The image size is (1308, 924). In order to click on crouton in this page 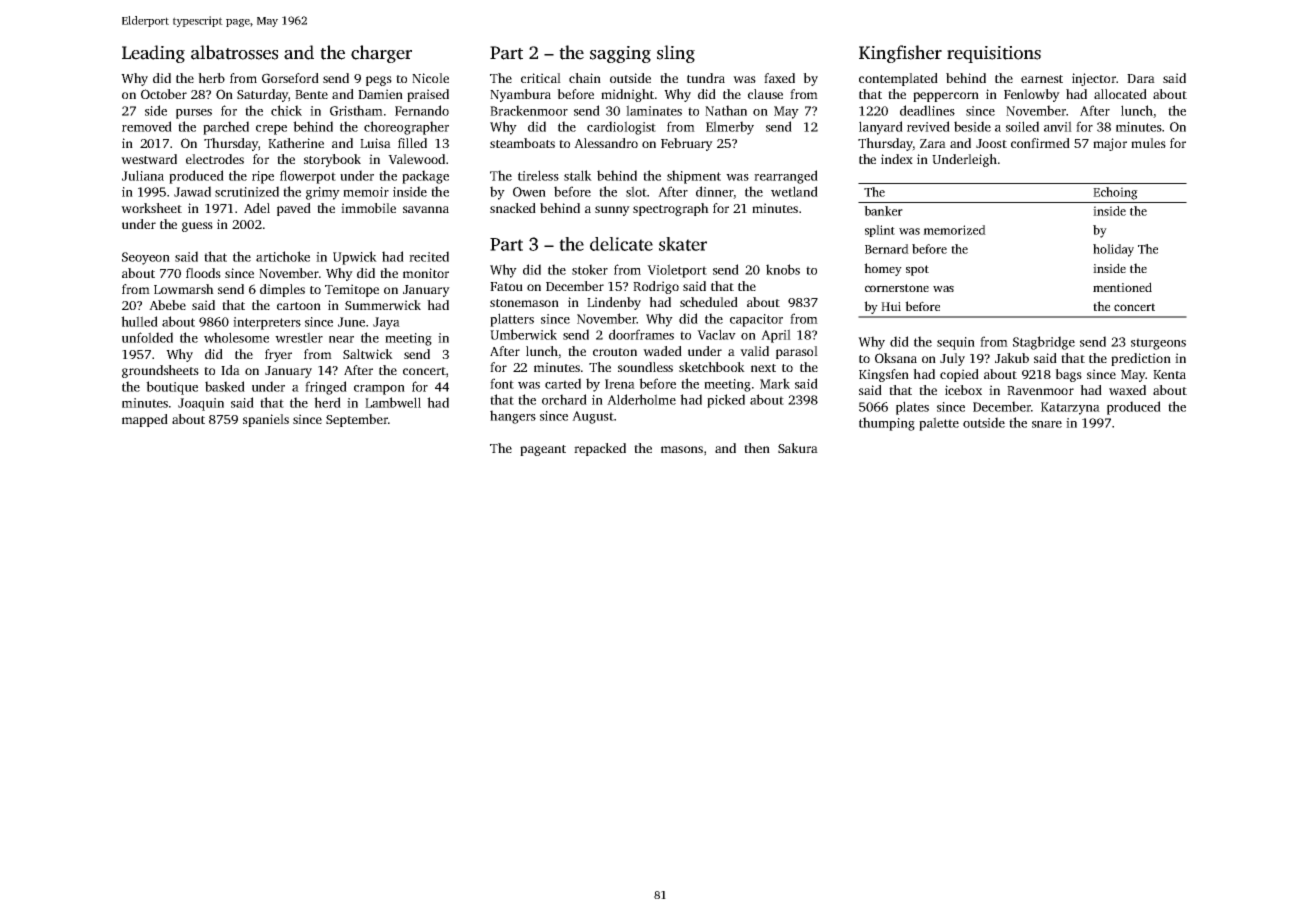, I will do `click(615, 352)`.
